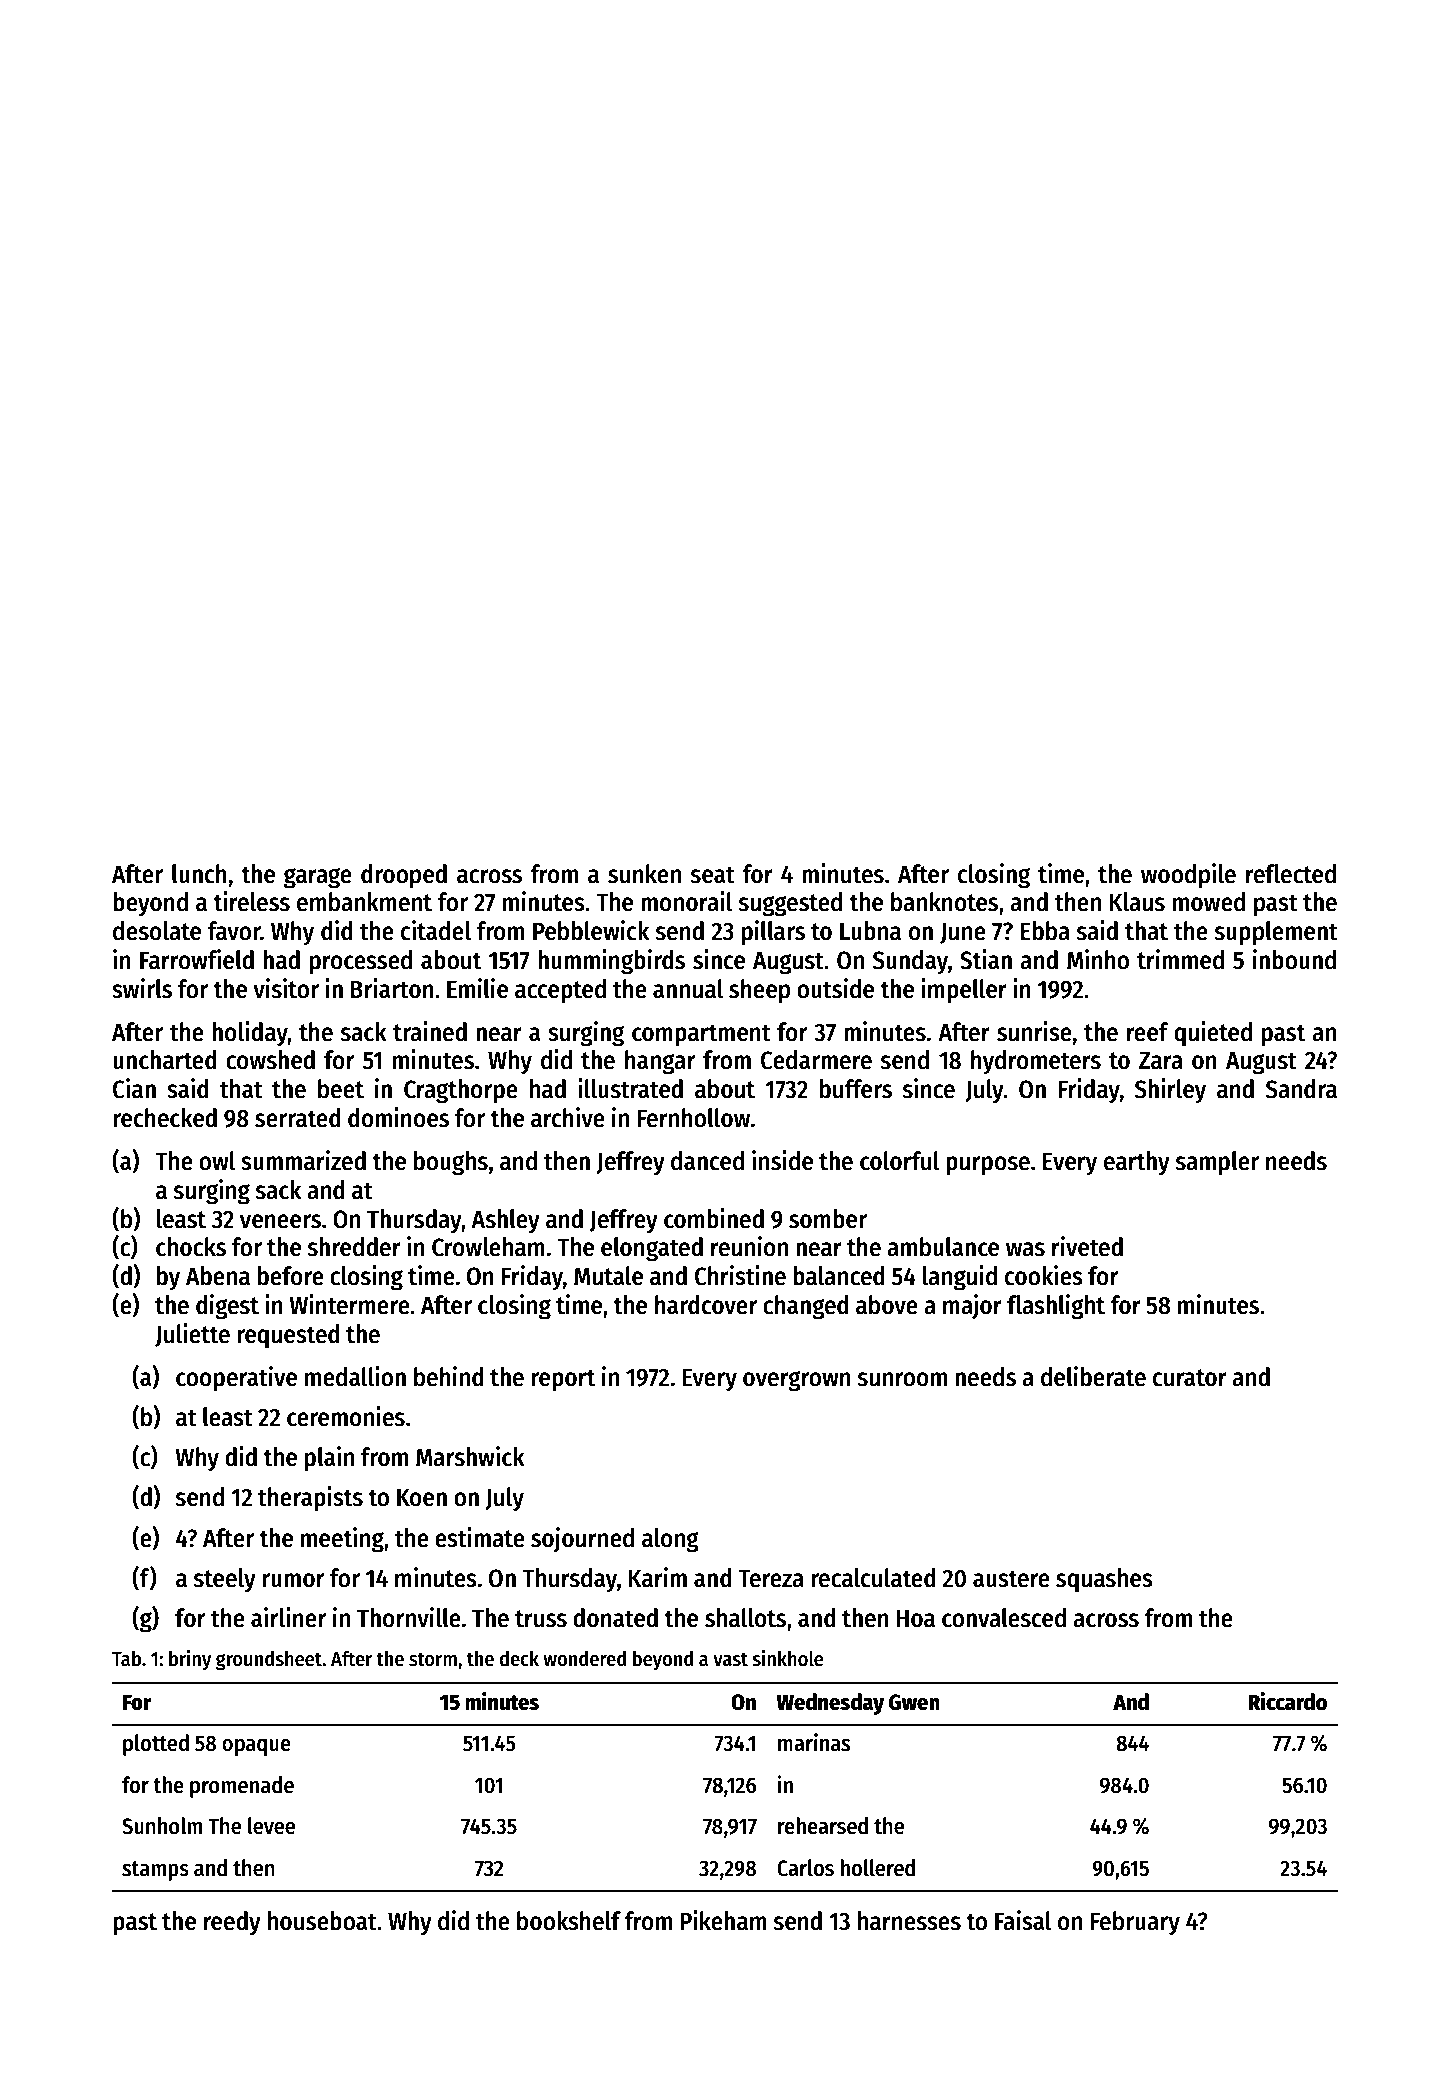 Image resolution: width=1450 pixels, height=2100 pixels. I want to click on vast, so click(730, 1659).
